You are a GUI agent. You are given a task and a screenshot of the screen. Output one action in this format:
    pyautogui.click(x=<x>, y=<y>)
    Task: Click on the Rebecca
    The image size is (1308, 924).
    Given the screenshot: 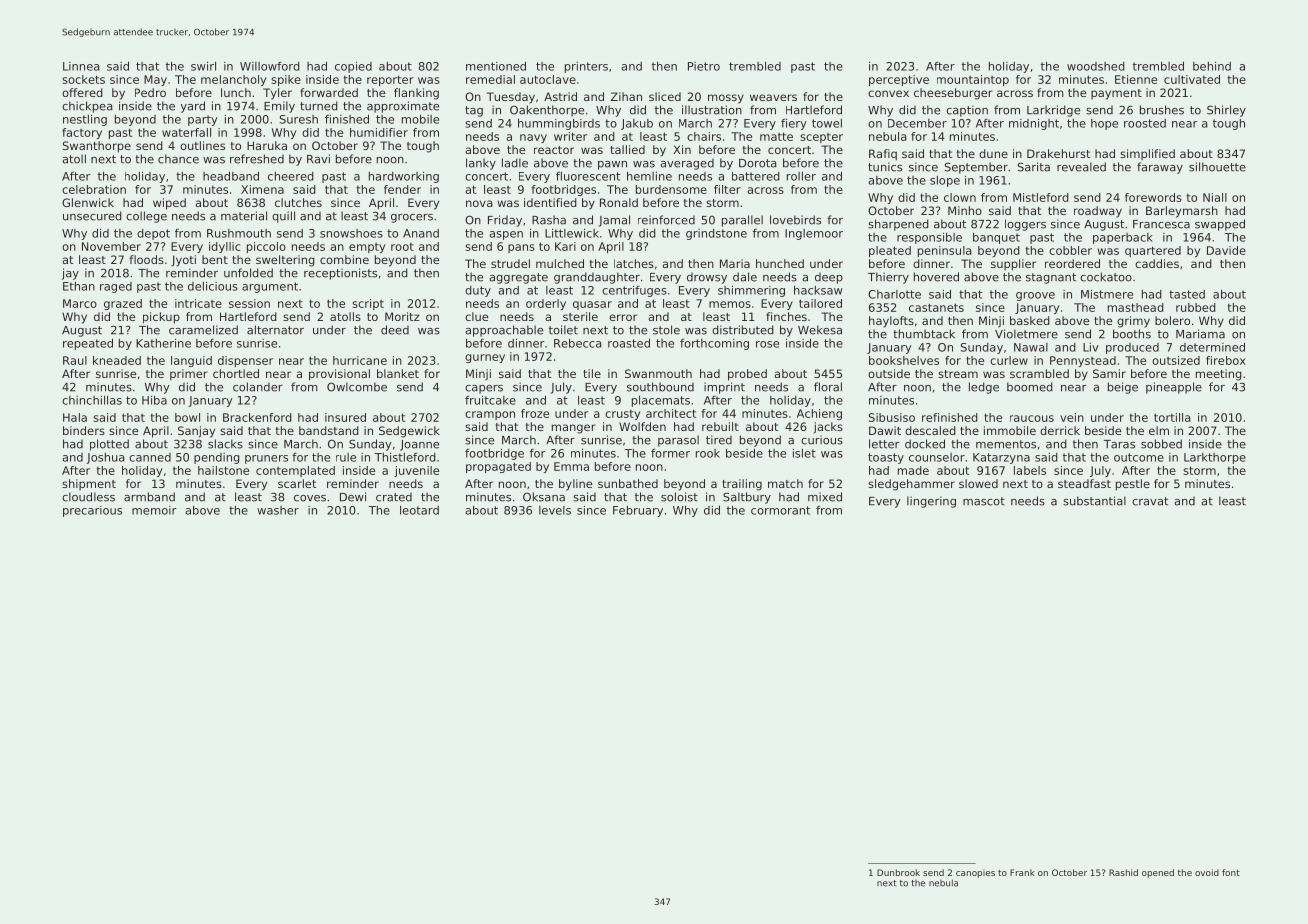 What is the action you would take?
    pyautogui.click(x=578, y=343)
